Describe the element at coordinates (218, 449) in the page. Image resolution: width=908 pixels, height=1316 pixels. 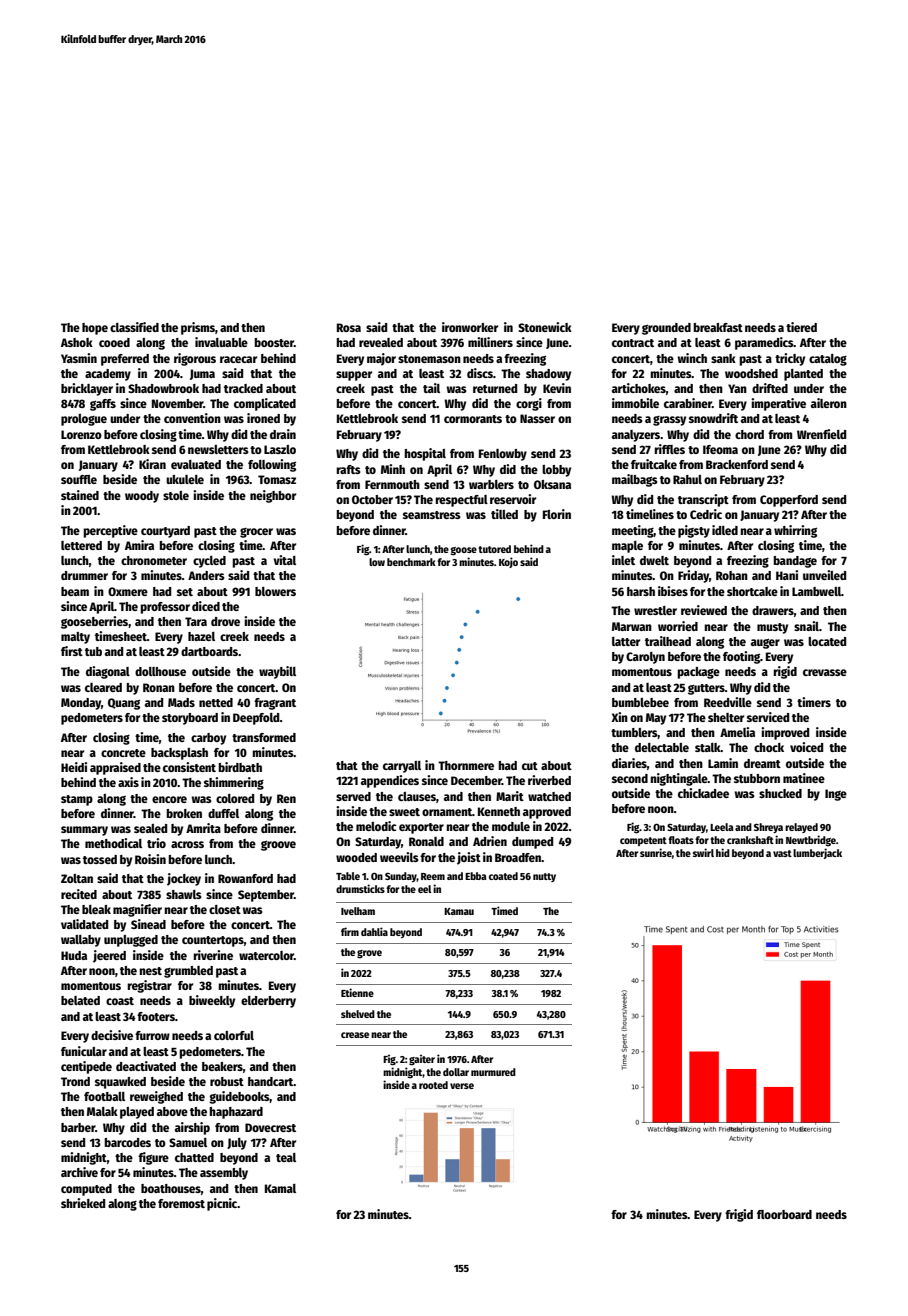
I see `newsletters` at that location.
